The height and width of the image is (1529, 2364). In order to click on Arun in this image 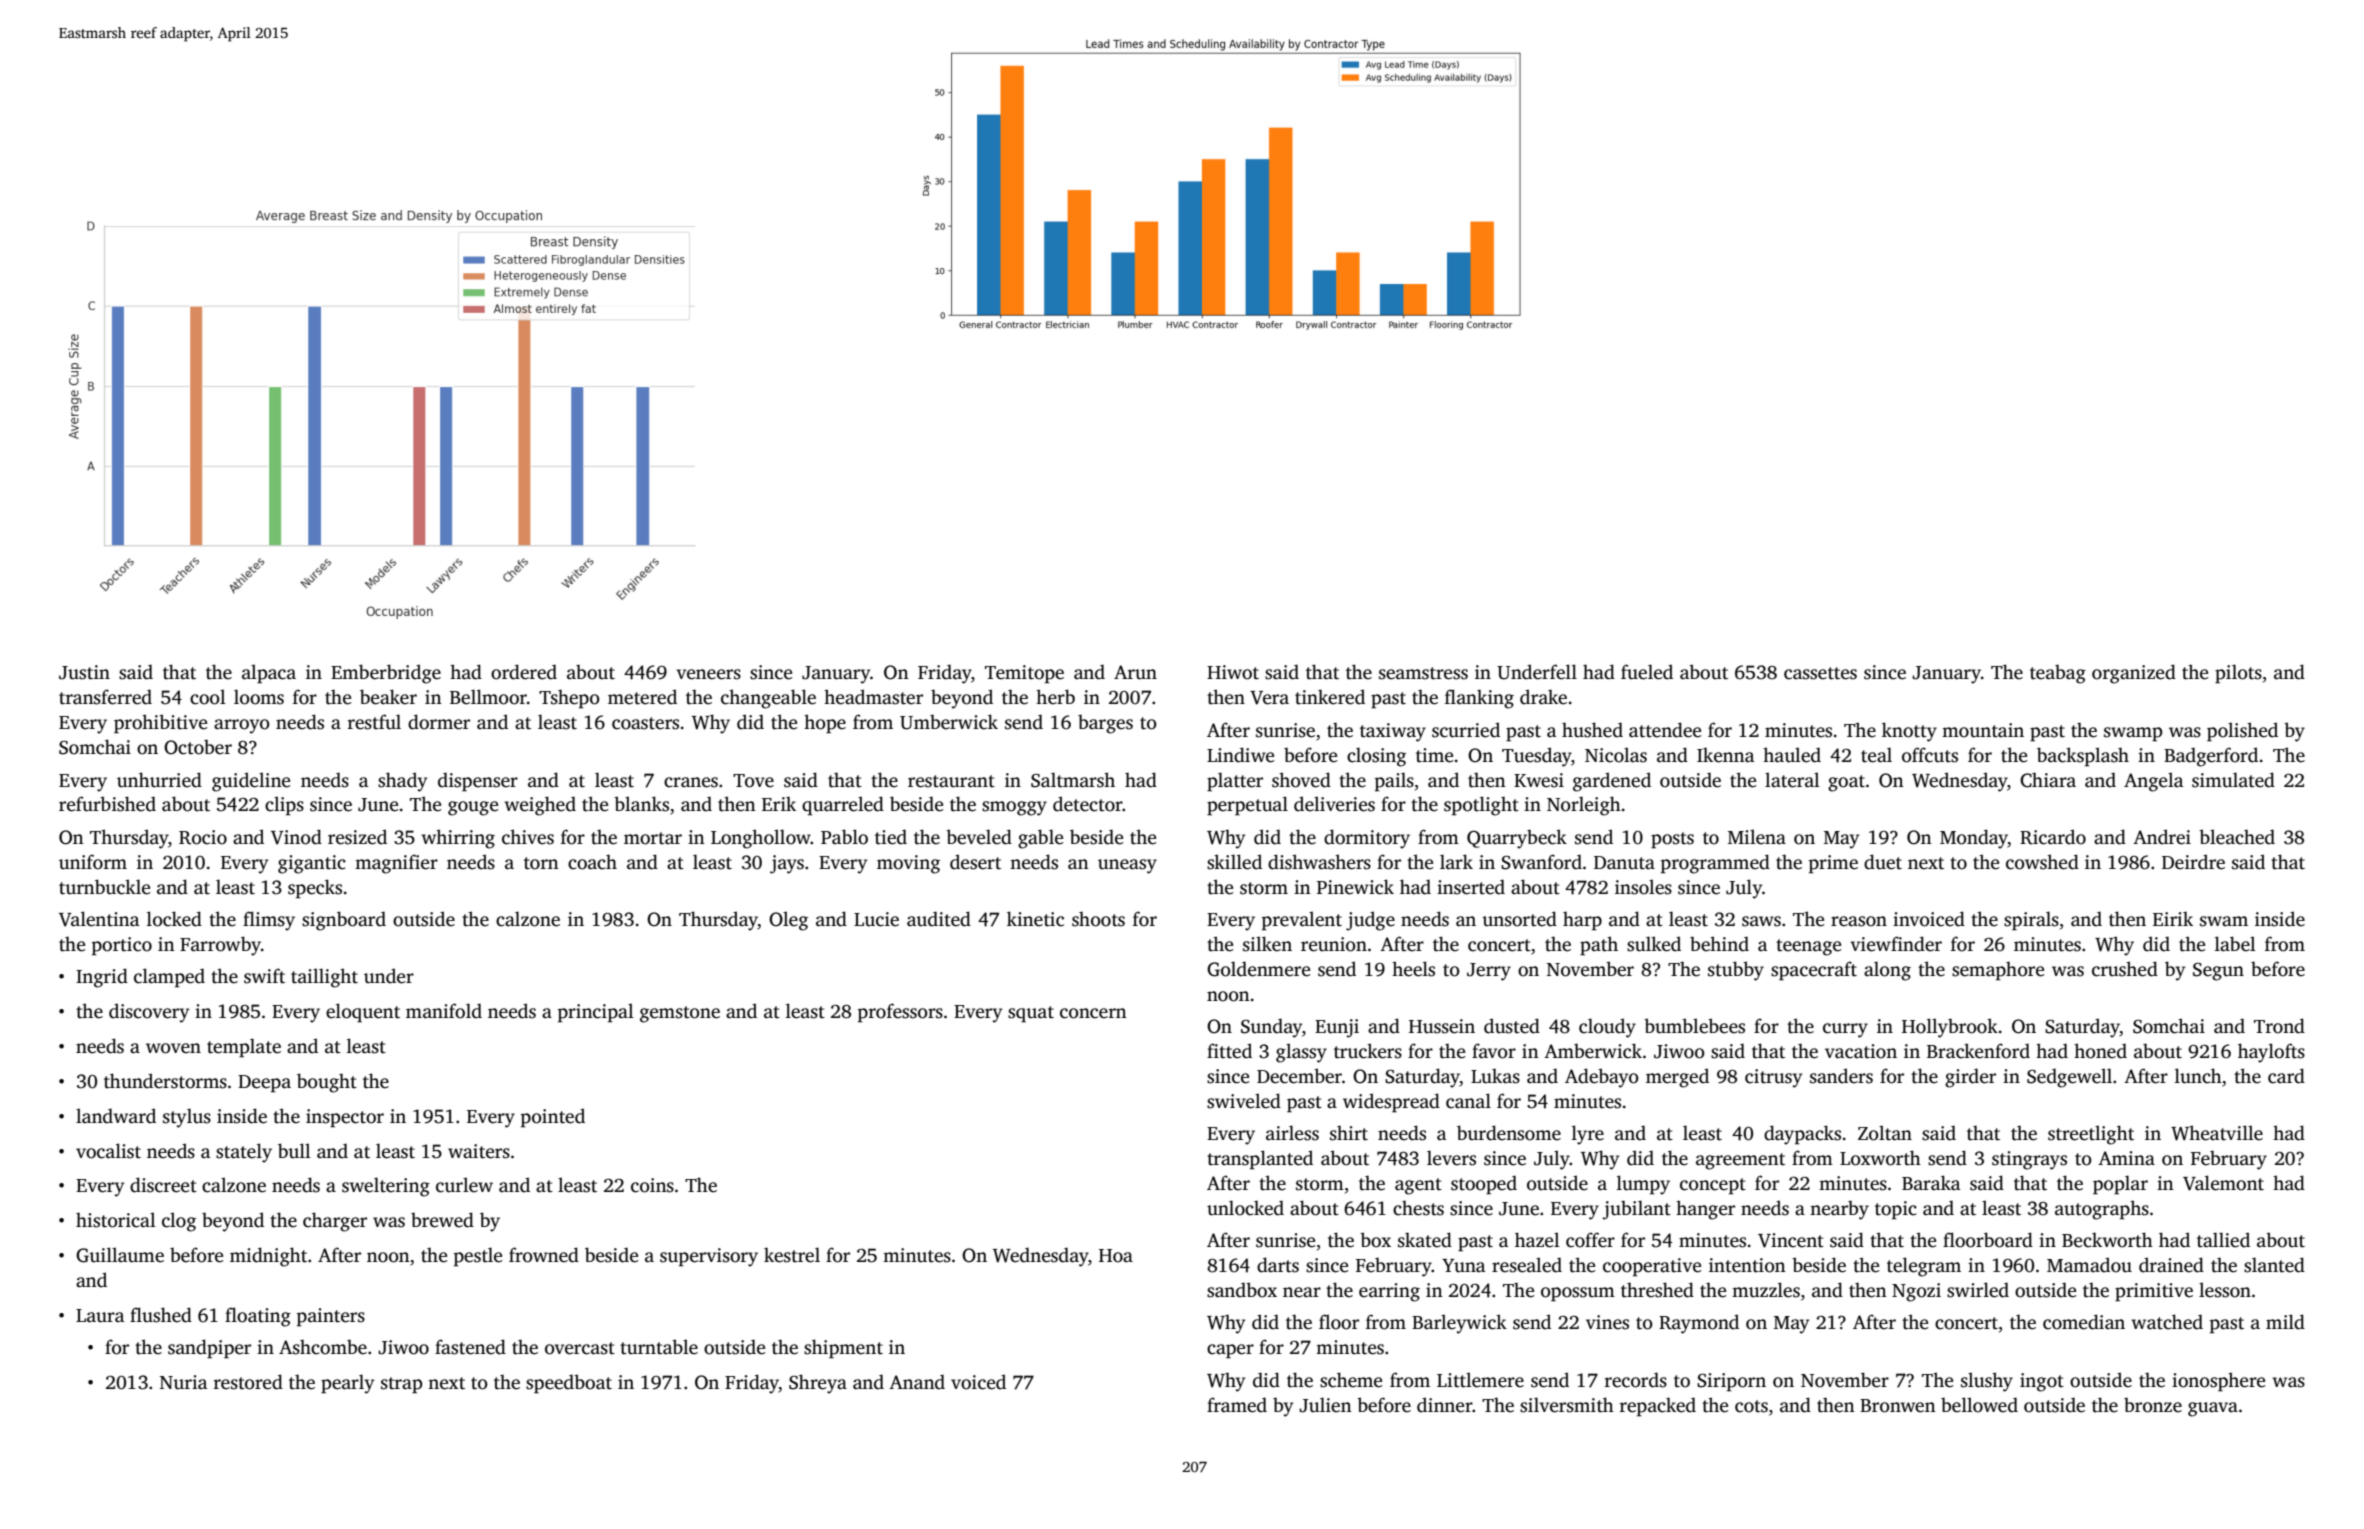, I will do `click(1135, 672)`.
